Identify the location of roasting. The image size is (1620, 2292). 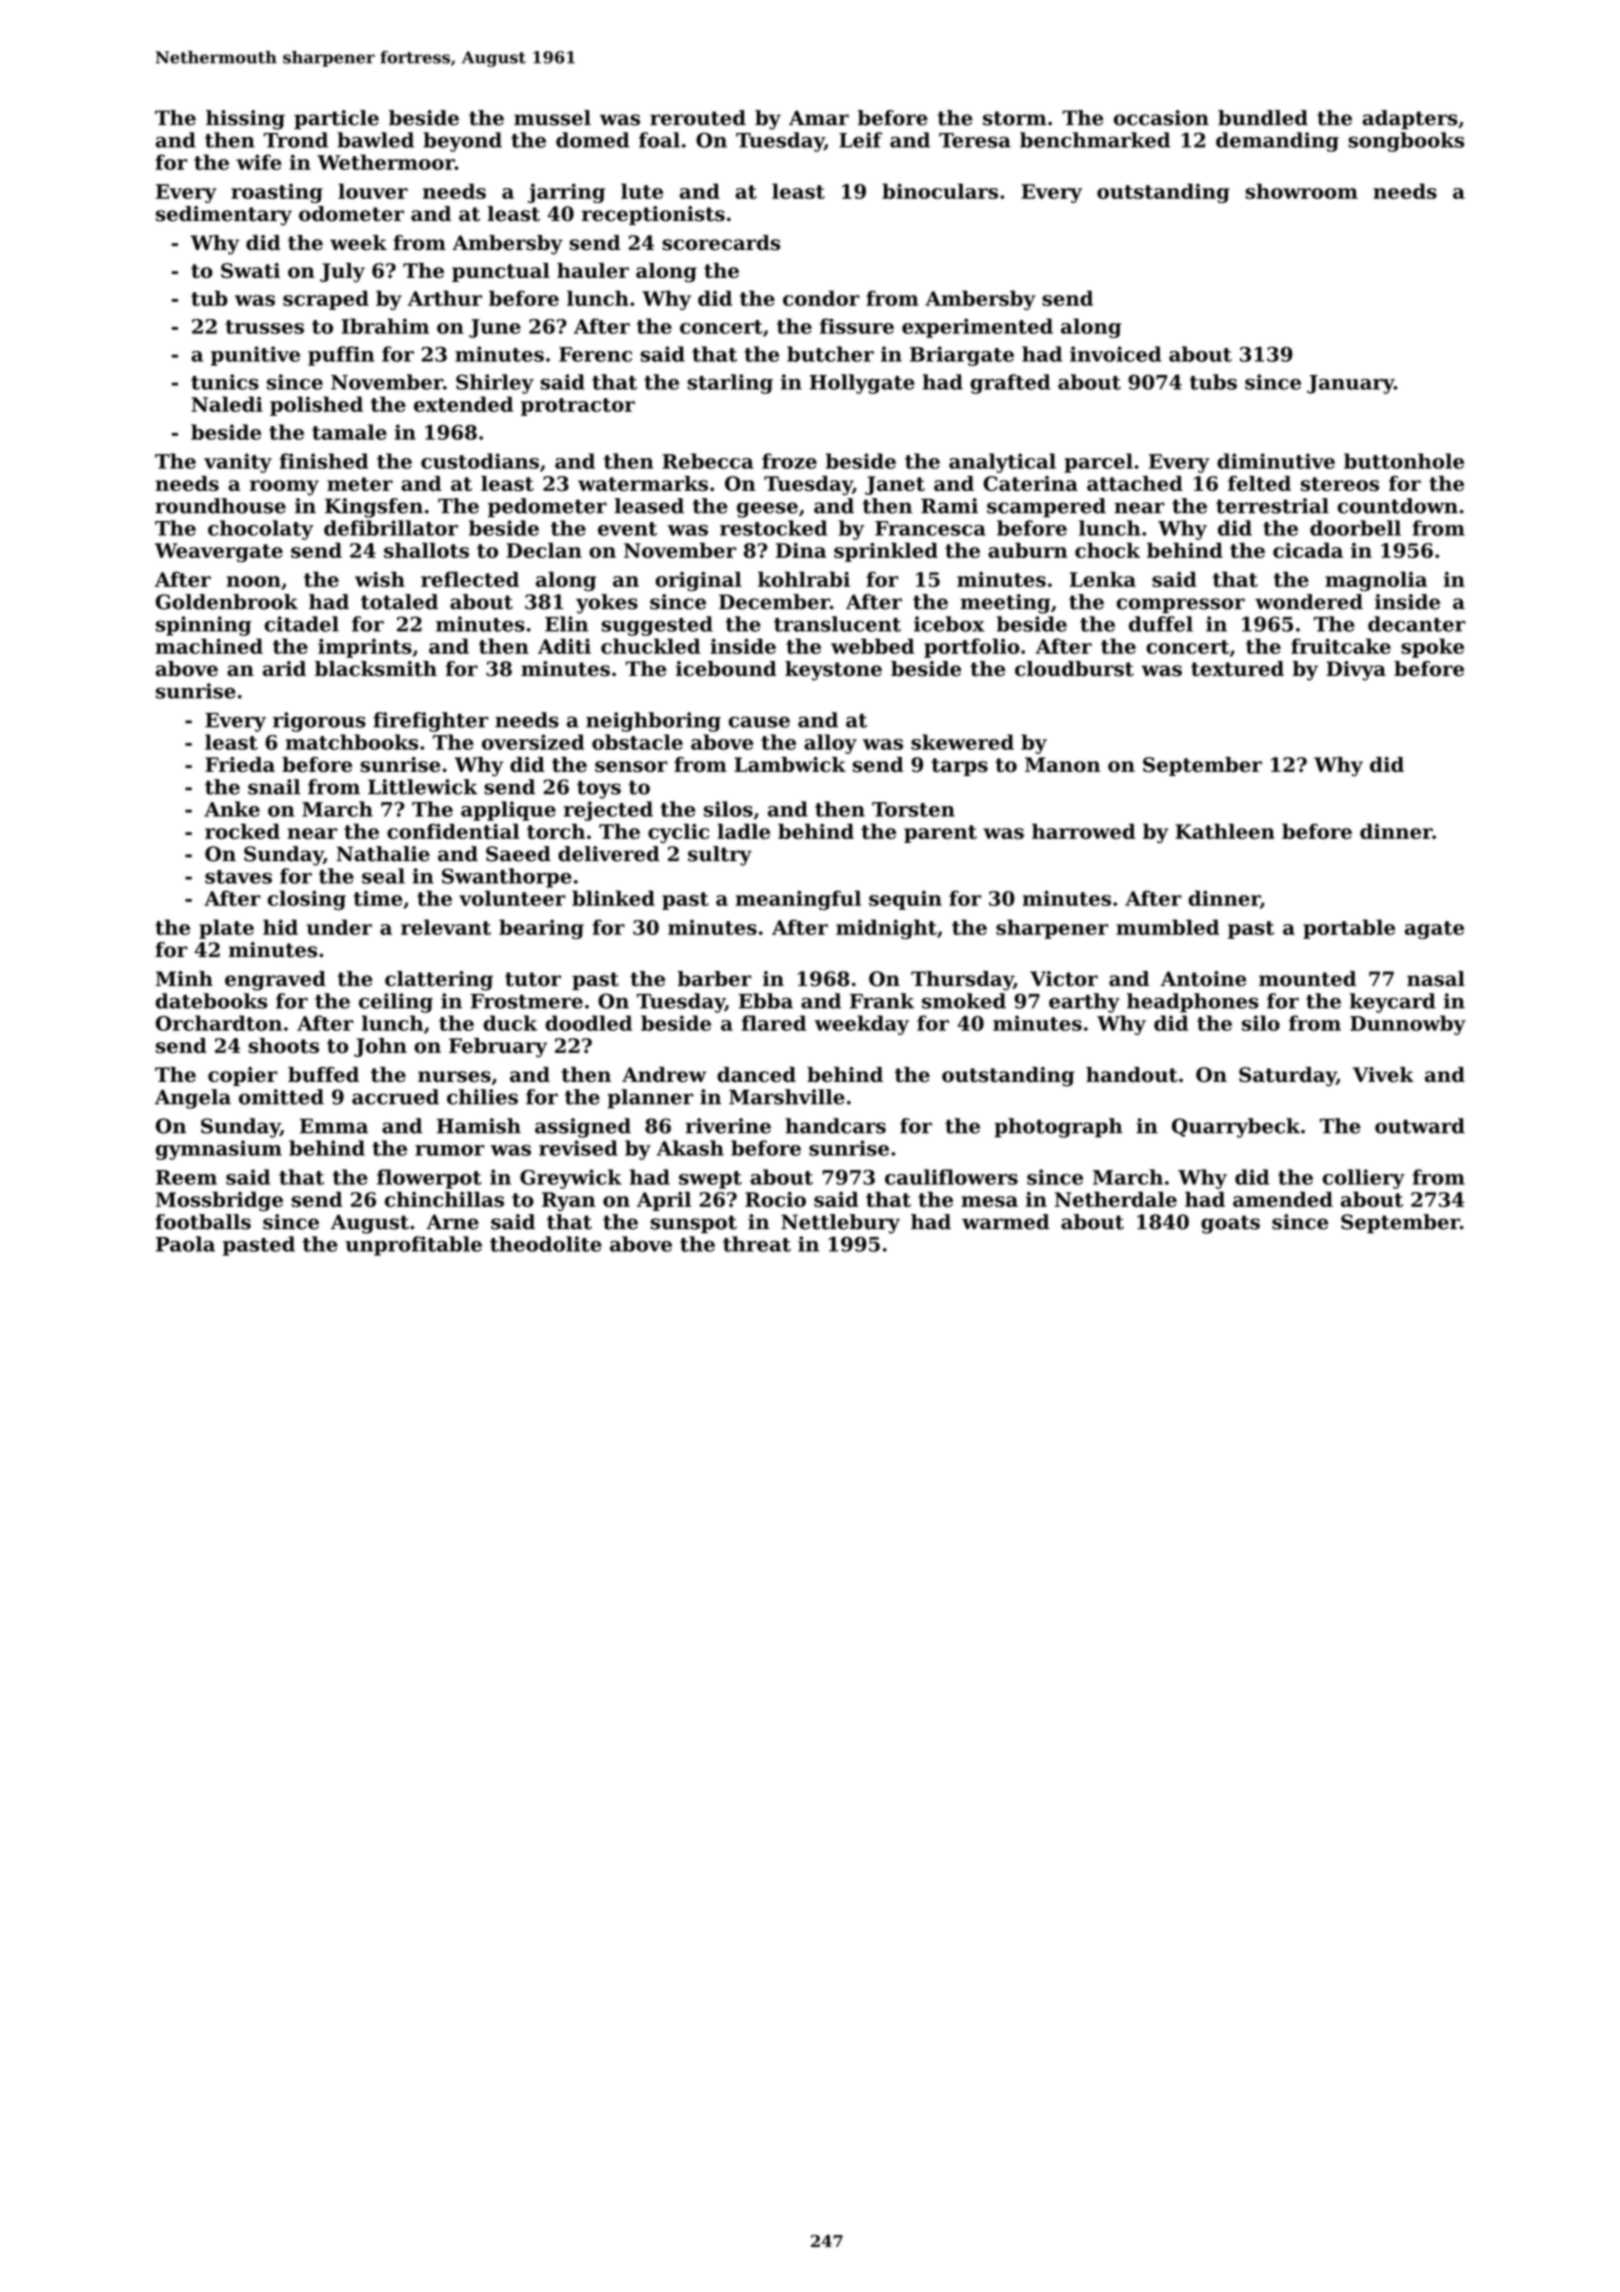
(277, 193).
